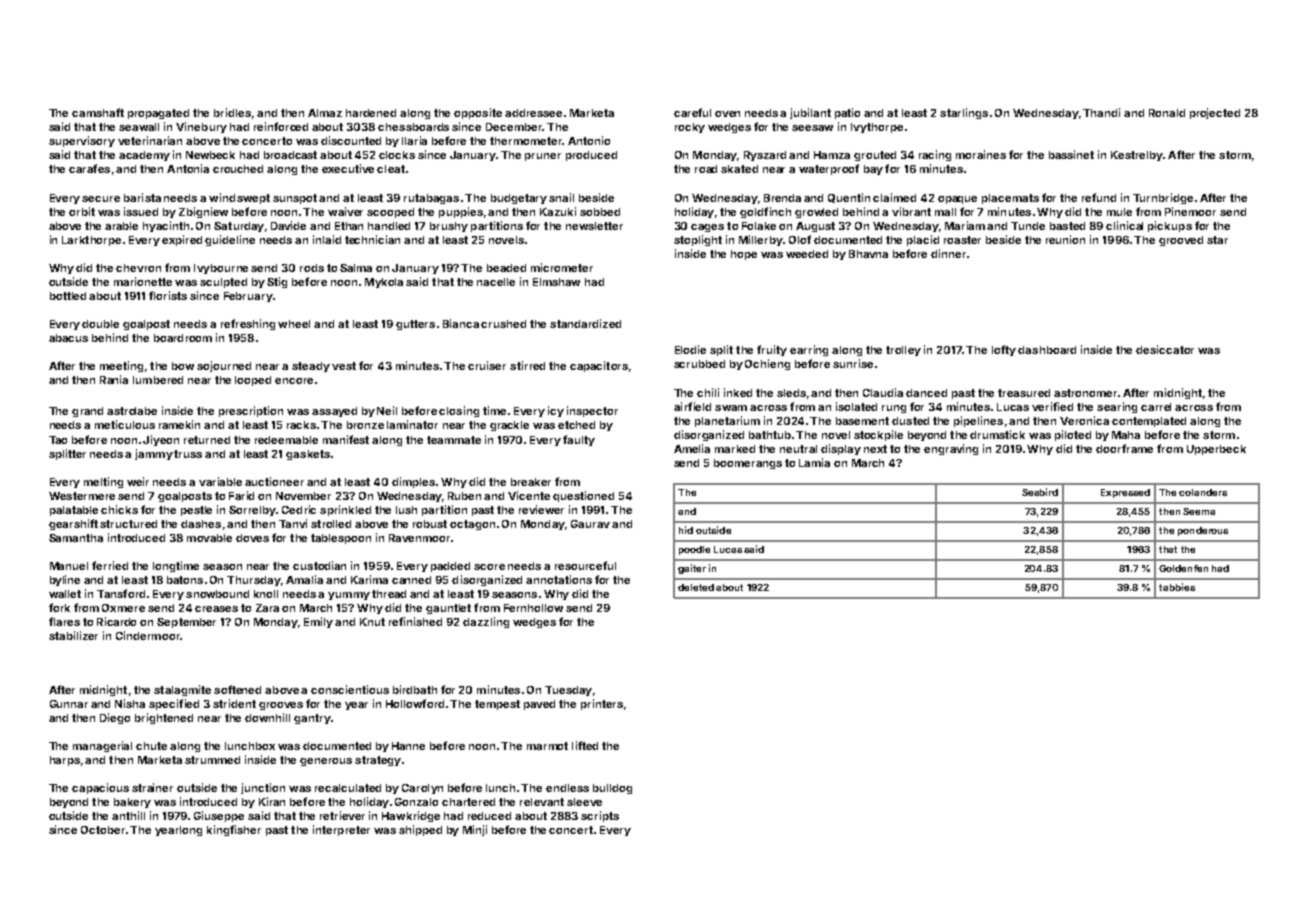  I want to click on etched, so click(576, 425).
